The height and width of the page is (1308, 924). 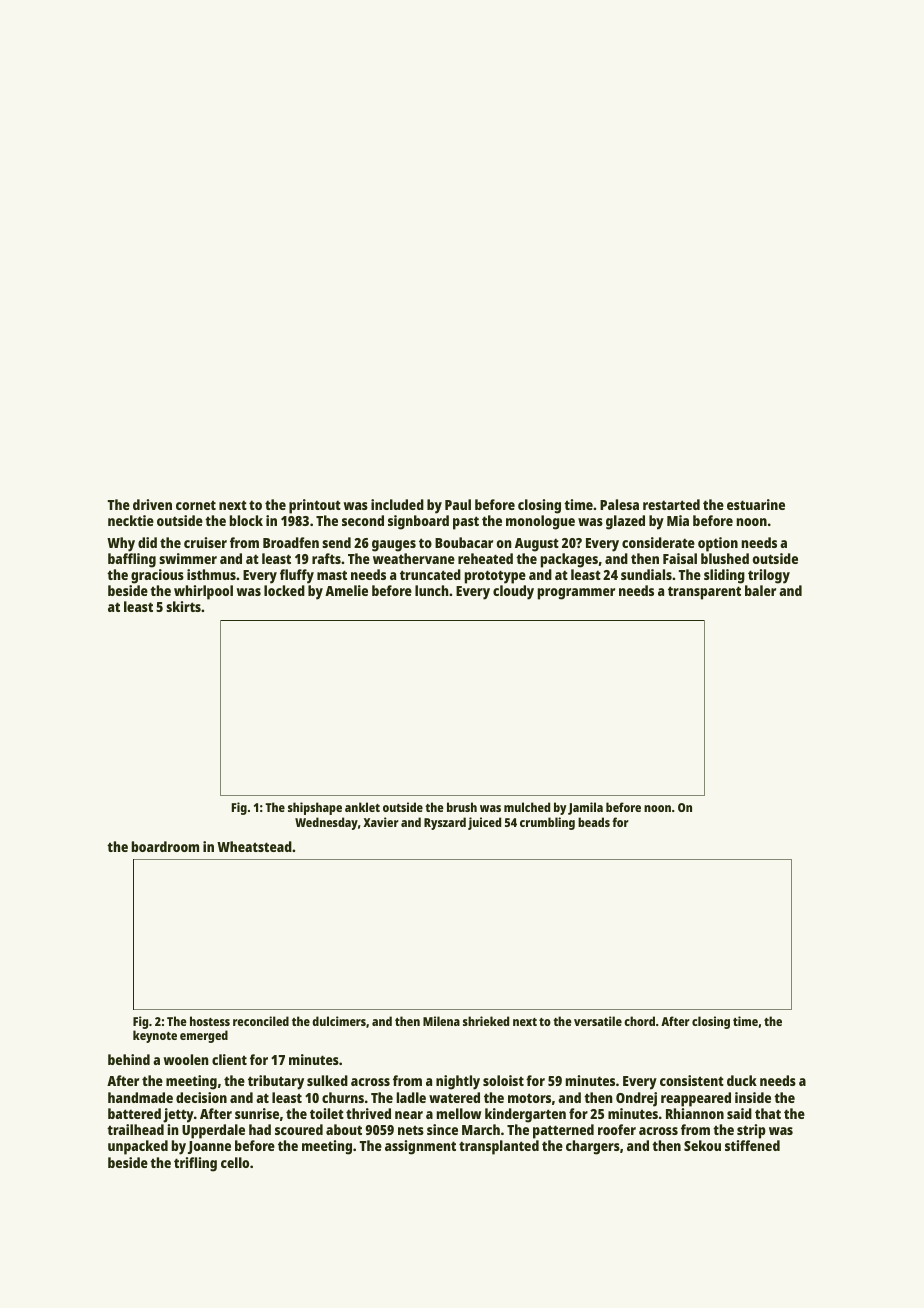 What do you see at coordinates (315, 808) in the page?
I see `shipshape` at bounding box center [315, 808].
